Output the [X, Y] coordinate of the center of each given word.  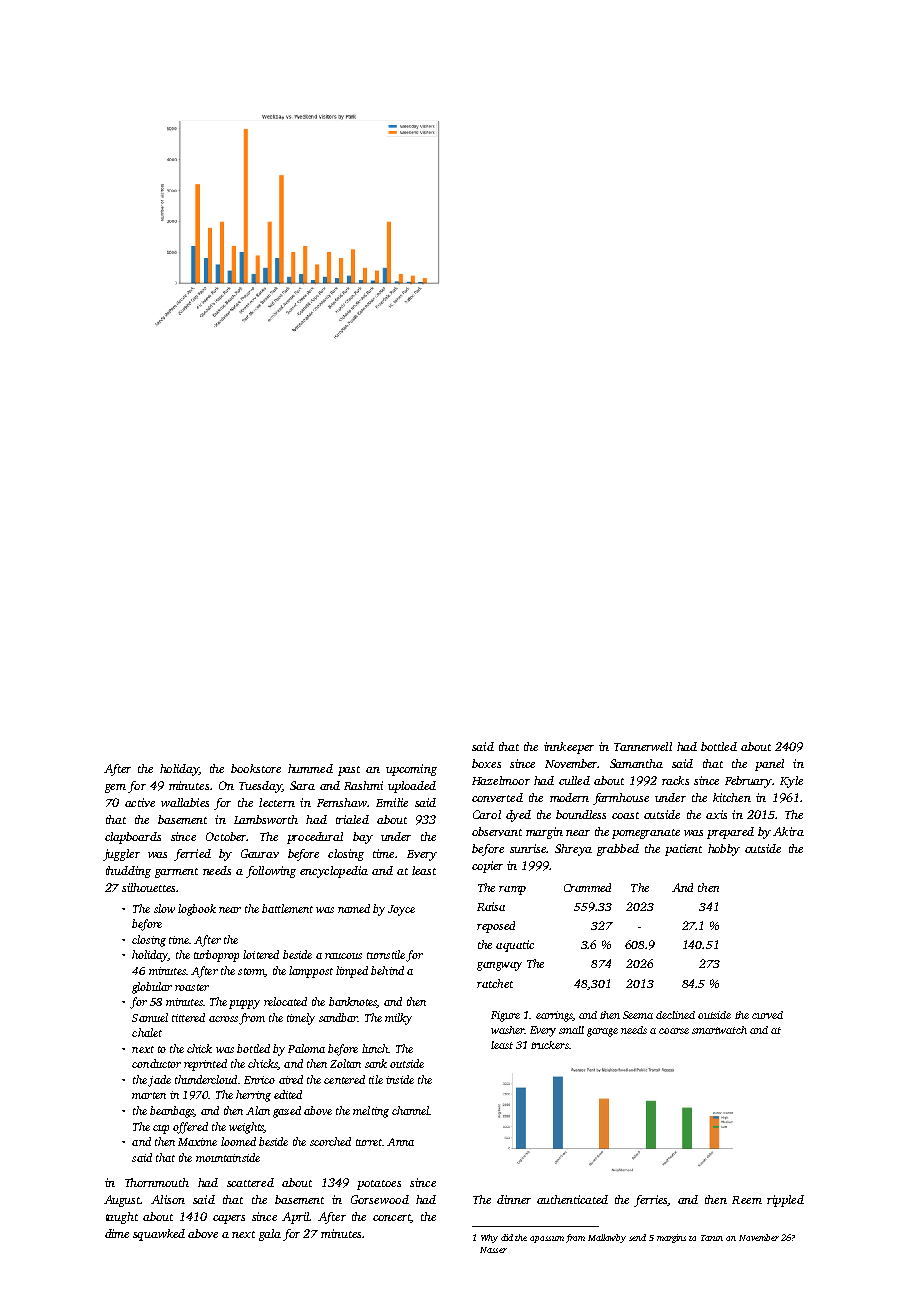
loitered [261, 954]
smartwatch [719, 1030]
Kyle [791, 782]
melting [371, 1112]
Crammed [587, 887]
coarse [674, 1031]
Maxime [197, 1142]
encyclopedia [334, 872]
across [223, 1019]
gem [115, 788]
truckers [550, 1045]
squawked [159, 1235]
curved [767, 1015]
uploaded [412, 787]
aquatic [515, 946]
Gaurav [260, 853]
